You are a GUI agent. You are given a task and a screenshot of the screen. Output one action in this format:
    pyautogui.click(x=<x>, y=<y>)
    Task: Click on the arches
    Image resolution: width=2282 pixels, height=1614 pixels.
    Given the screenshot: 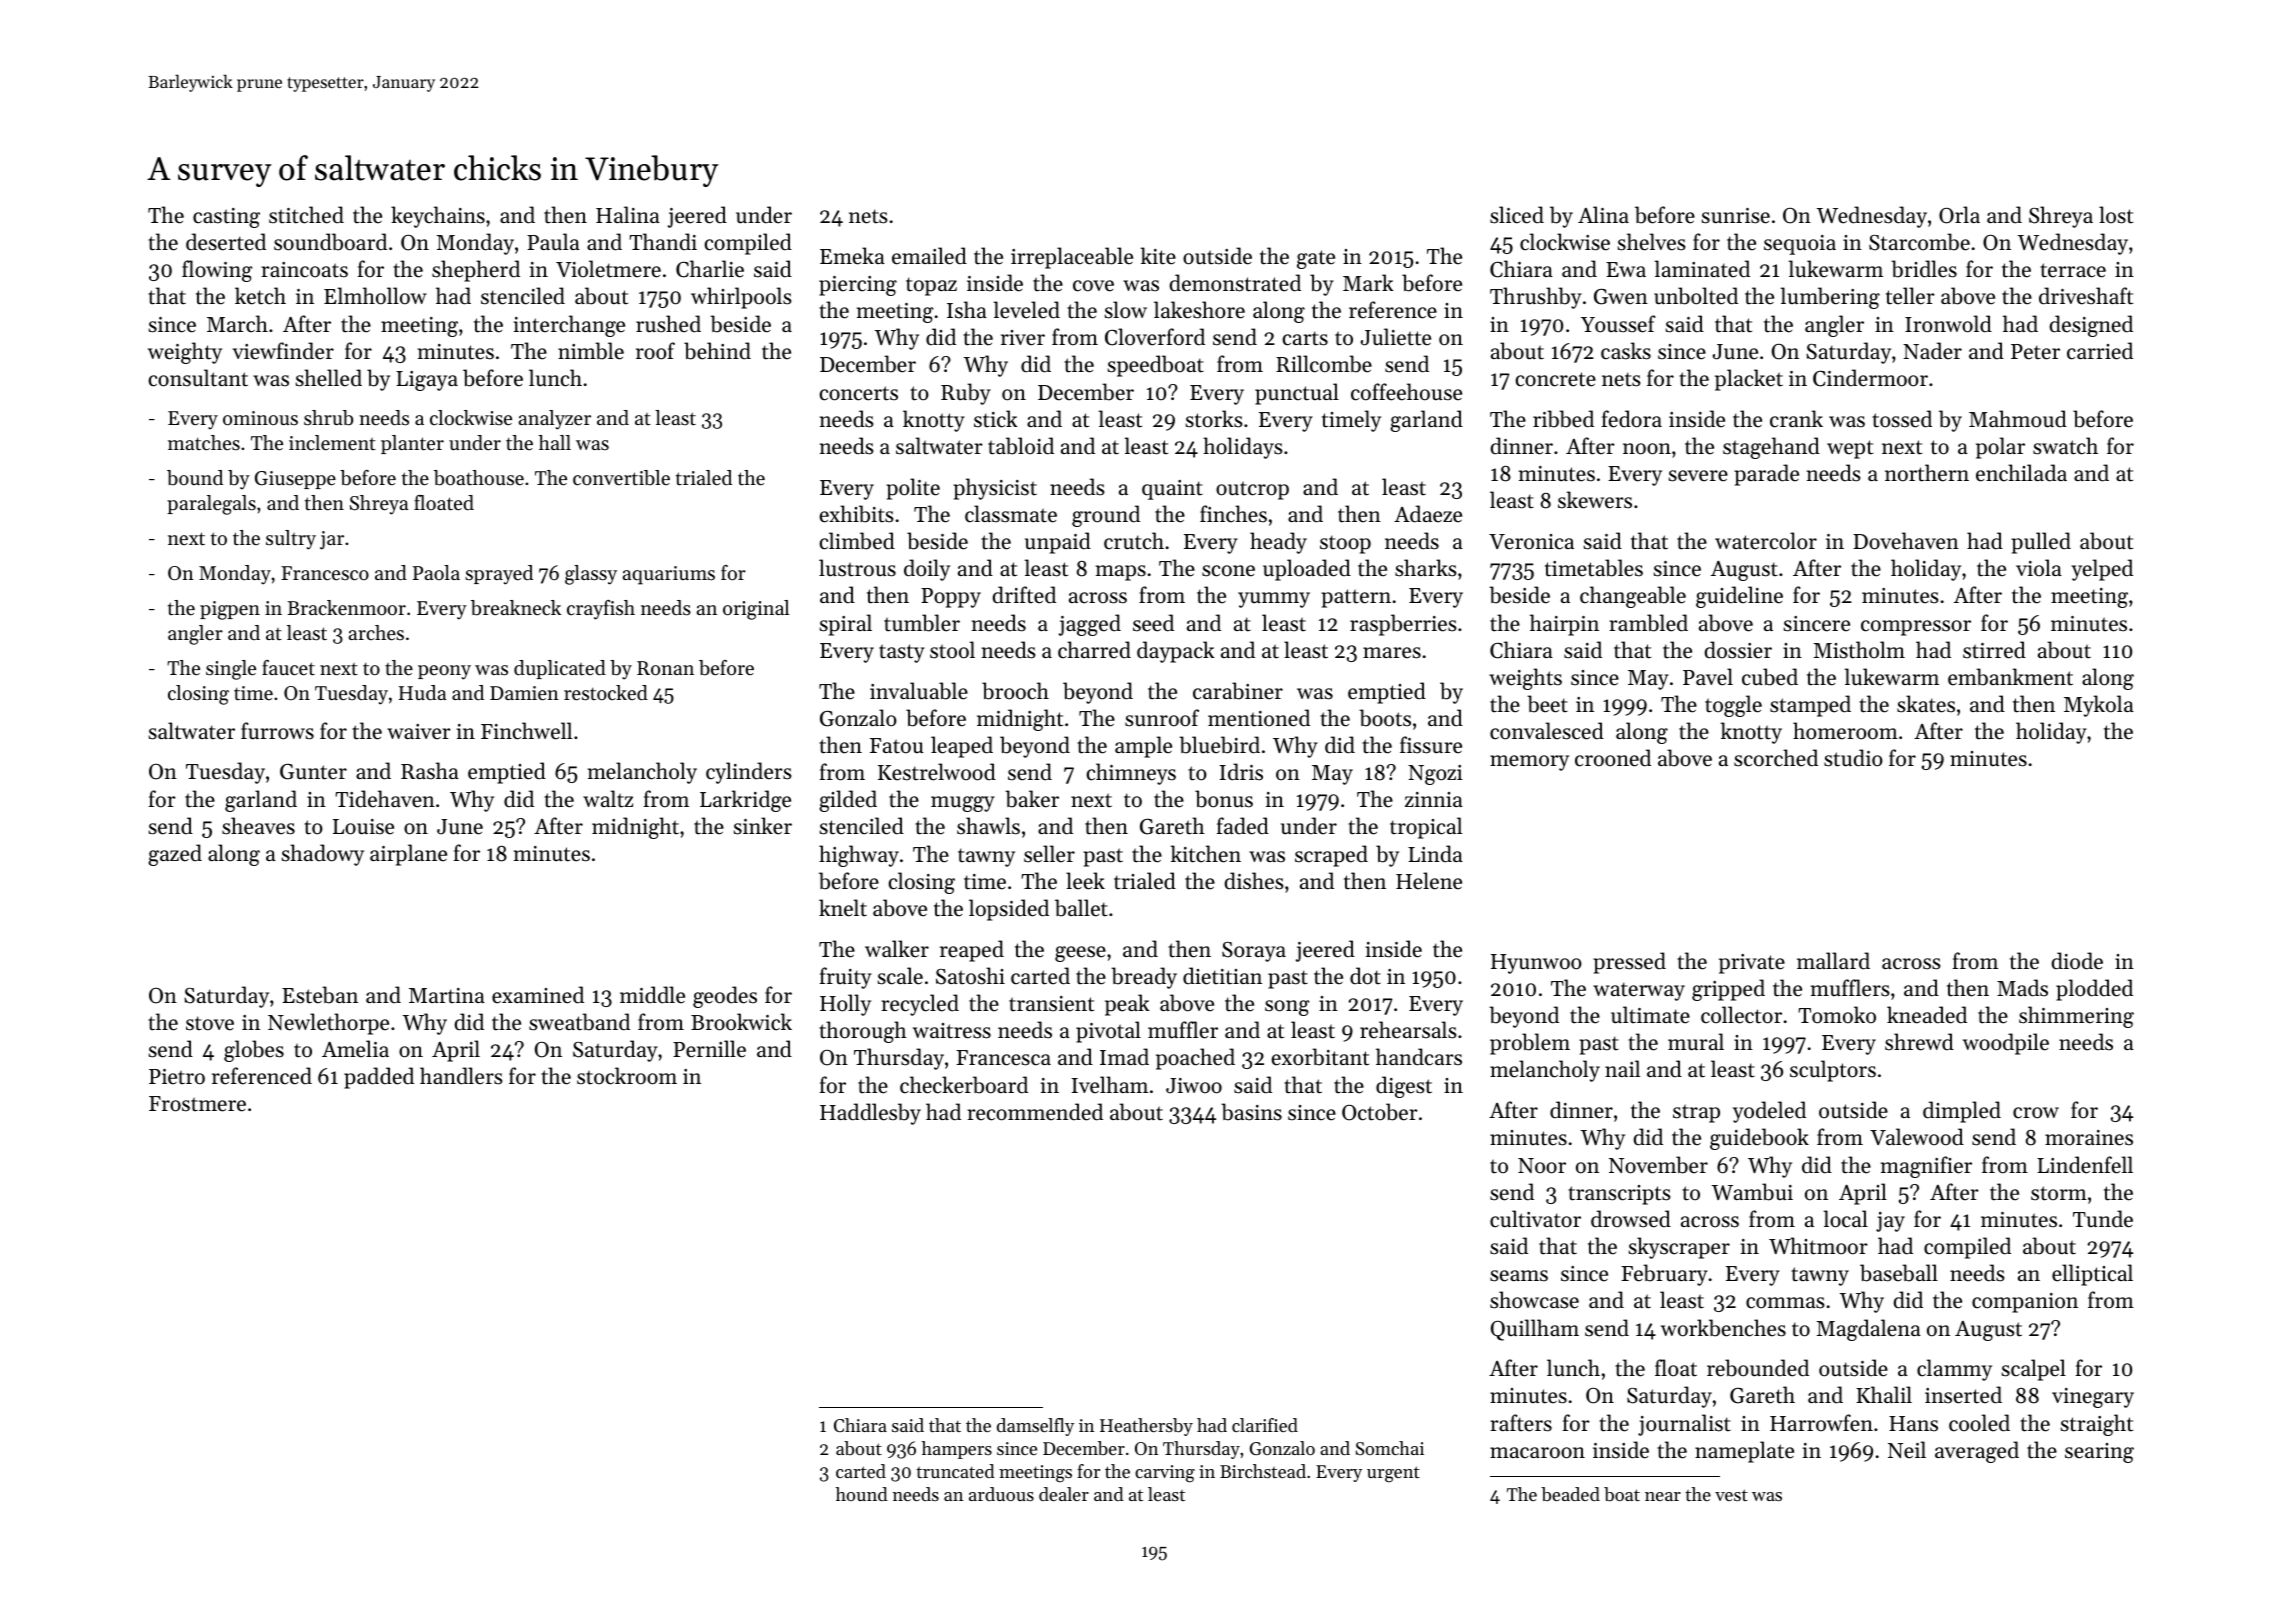 What is the action you would take?
    pyautogui.click(x=376, y=633)
